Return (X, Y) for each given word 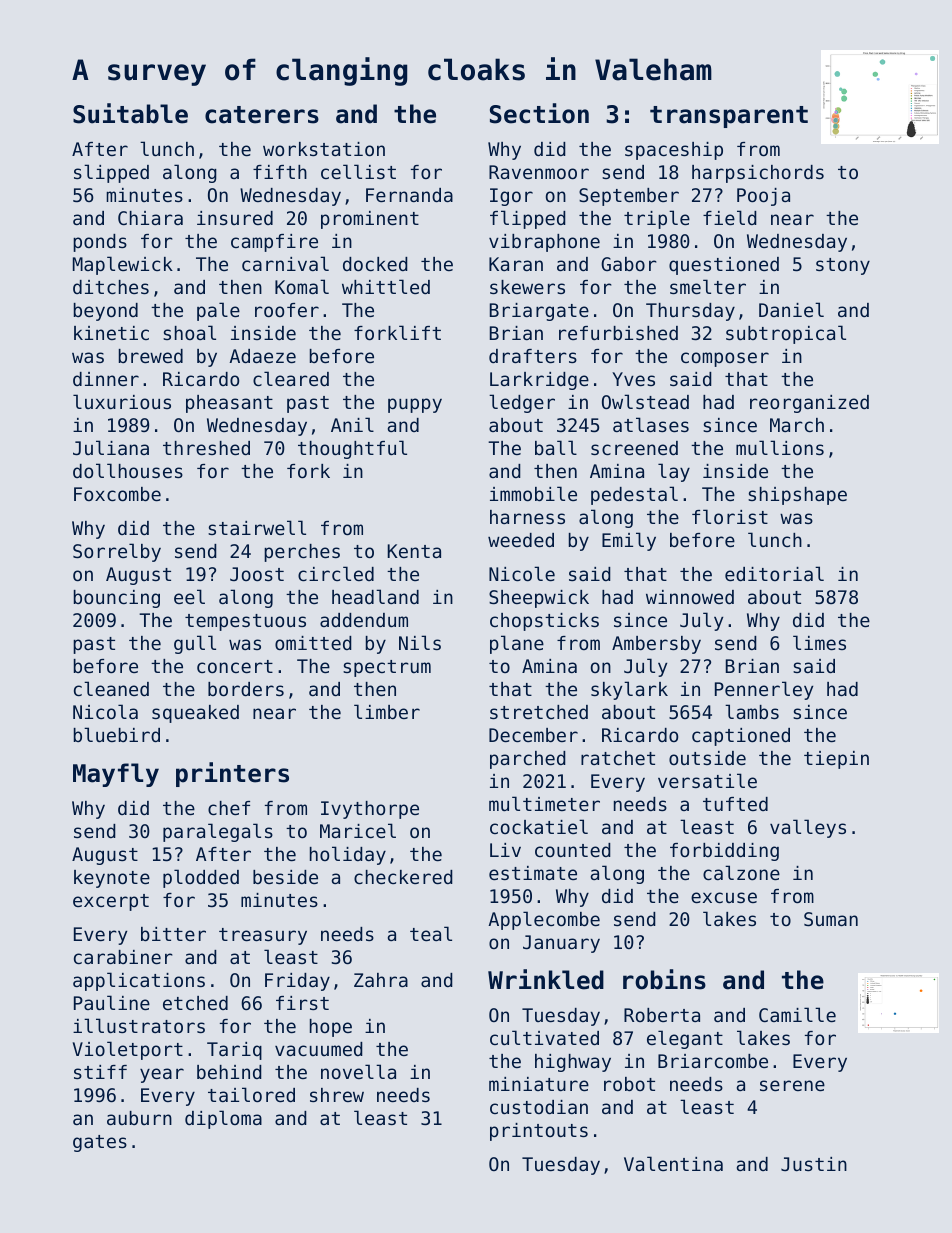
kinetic (111, 333)
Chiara (150, 218)
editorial (774, 573)
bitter (173, 934)
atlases (651, 424)
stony (843, 266)
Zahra (381, 980)
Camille (797, 1014)
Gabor (629, 264)
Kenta (414, 551)
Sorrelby (117, 552)
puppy (415, 405)
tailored (251, 1094)
